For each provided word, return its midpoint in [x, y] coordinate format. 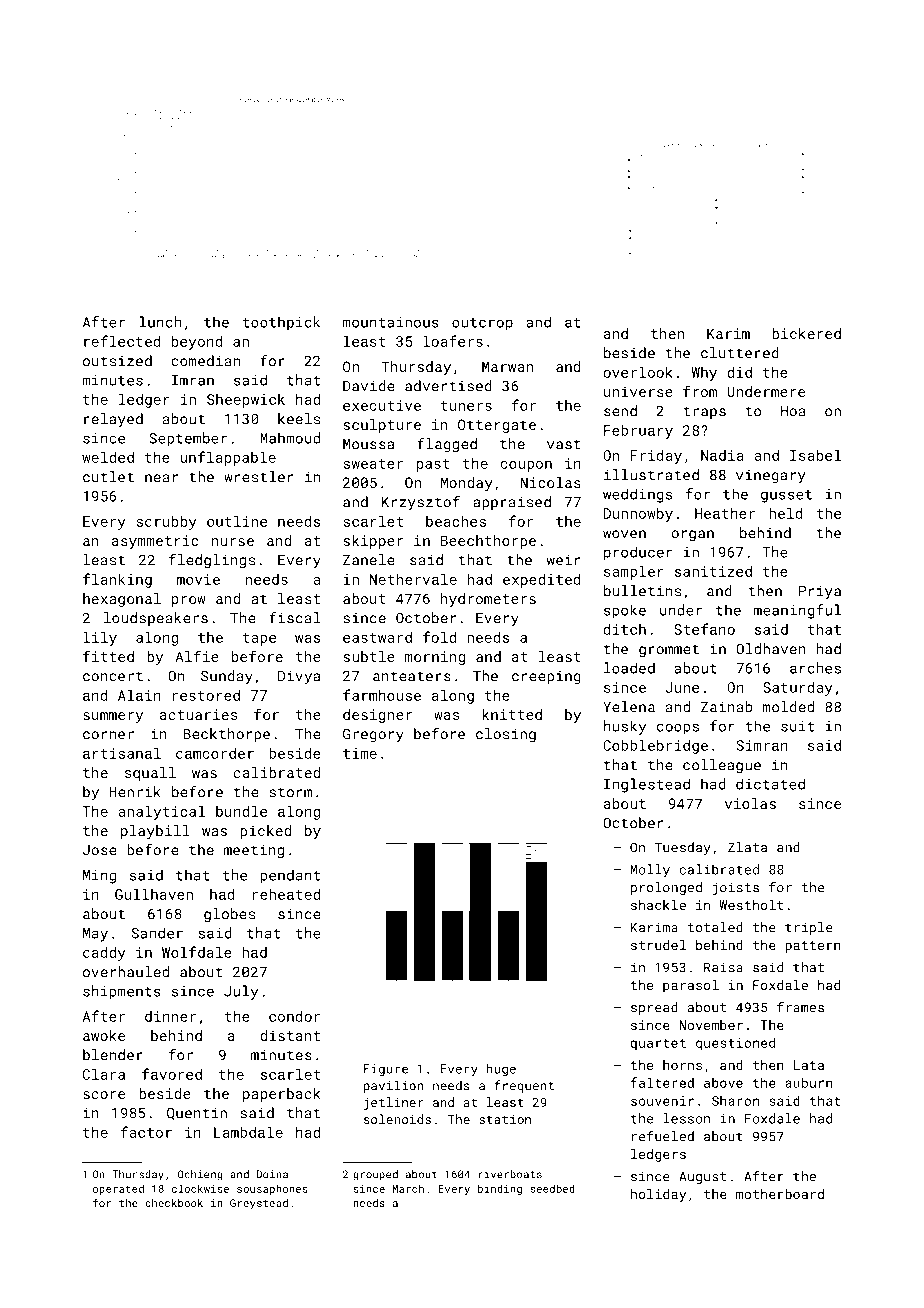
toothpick [281, 323]
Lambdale [248, 1132]
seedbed [552, 1188]
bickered [806, 333]
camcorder [215, 753]
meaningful [797, 611]
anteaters [412, 676]
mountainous [391, 322]
